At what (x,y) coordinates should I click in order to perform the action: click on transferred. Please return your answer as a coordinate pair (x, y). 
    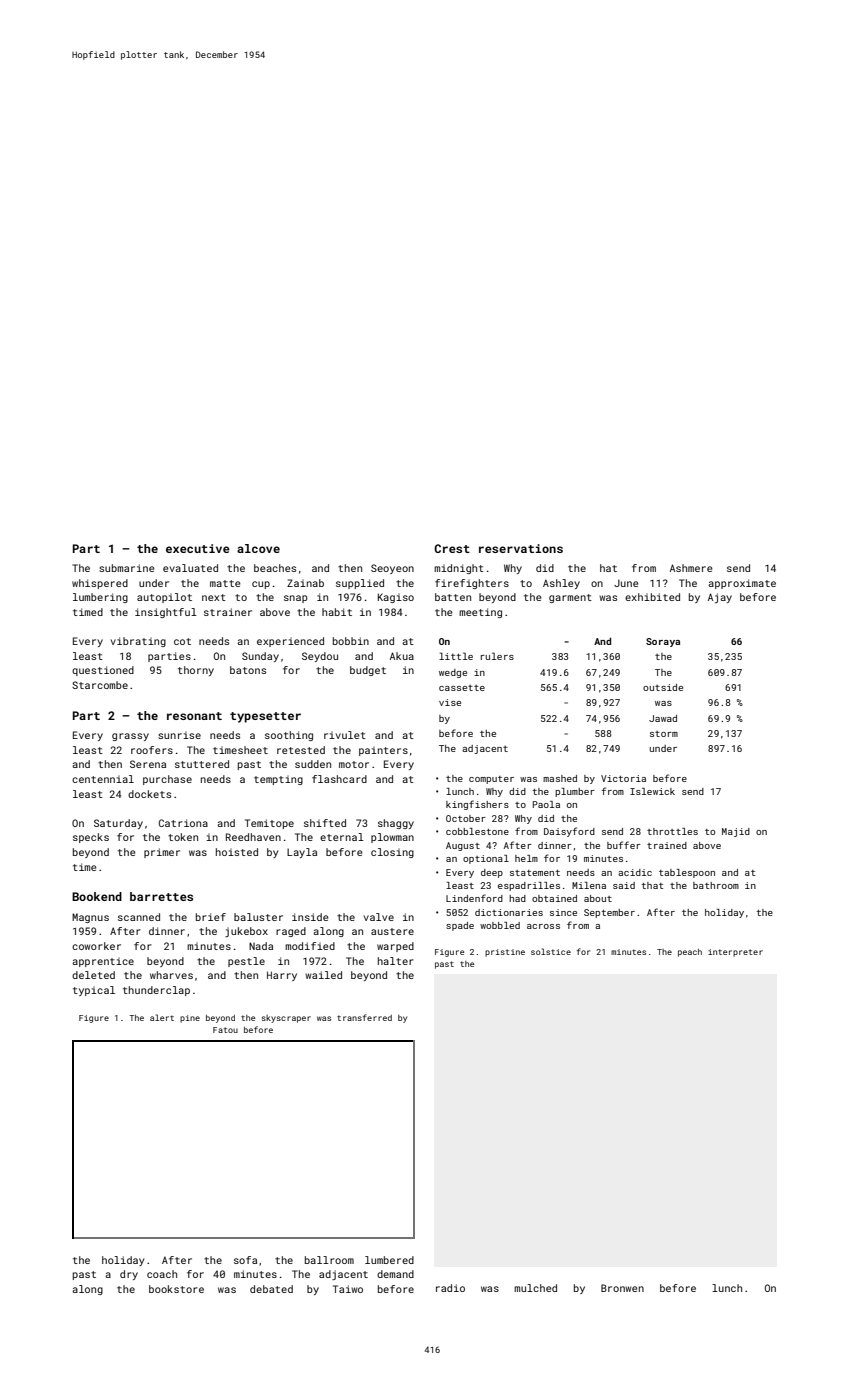
    Looking at the image, I should click on (364, 1017).
